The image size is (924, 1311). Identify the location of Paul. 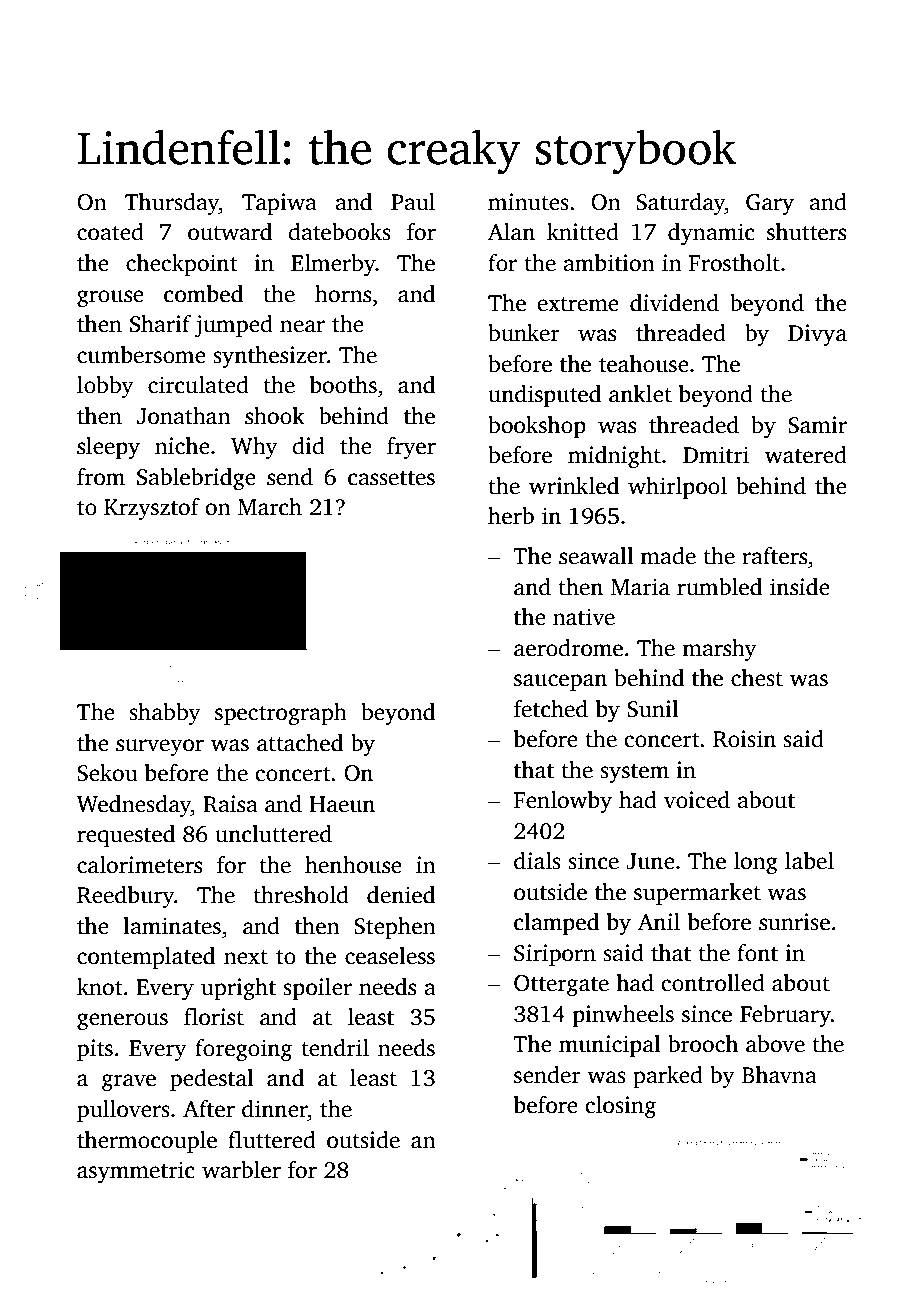
(413, 202).
